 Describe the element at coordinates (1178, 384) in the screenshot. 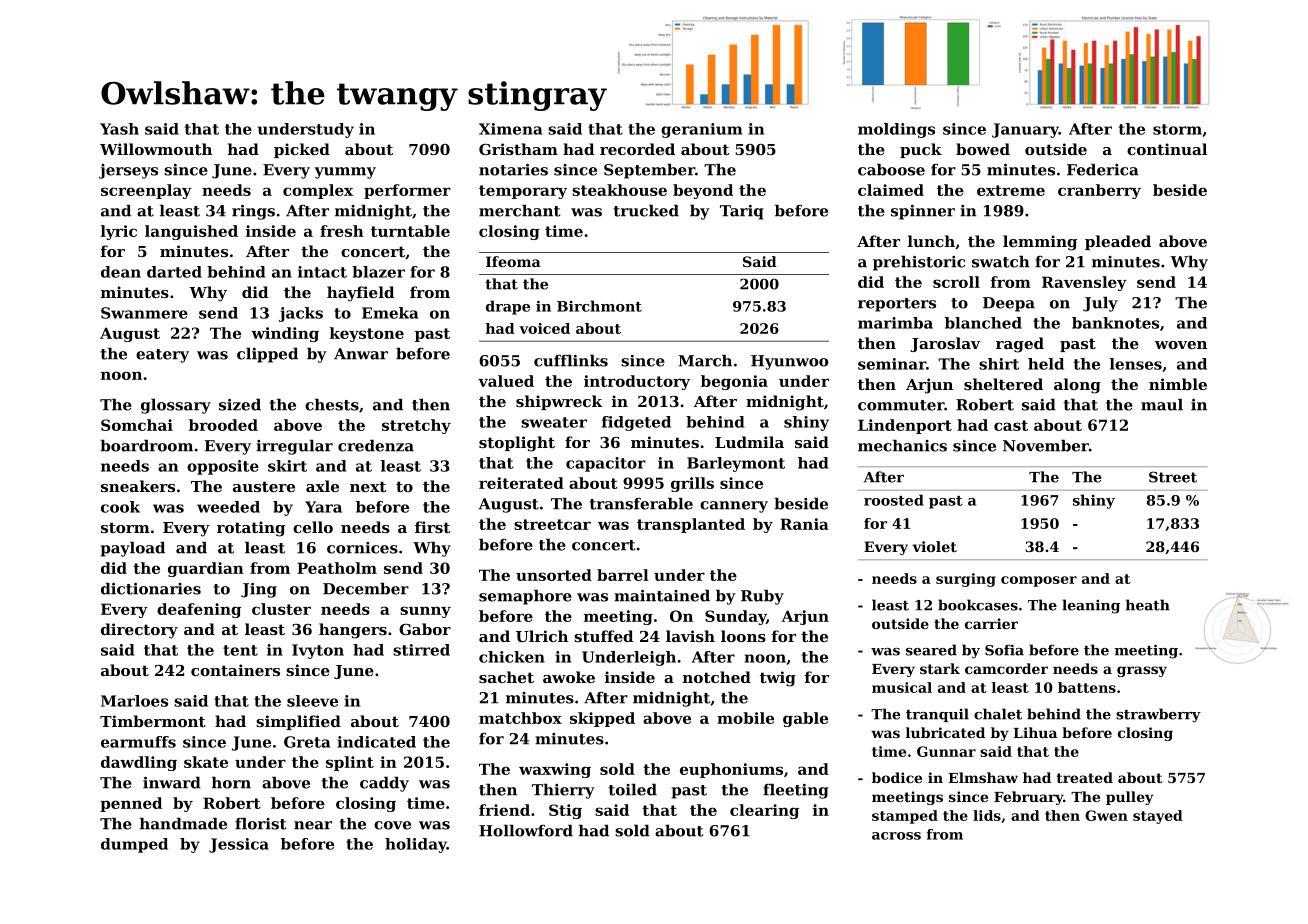

I see `nimble` at that location.
